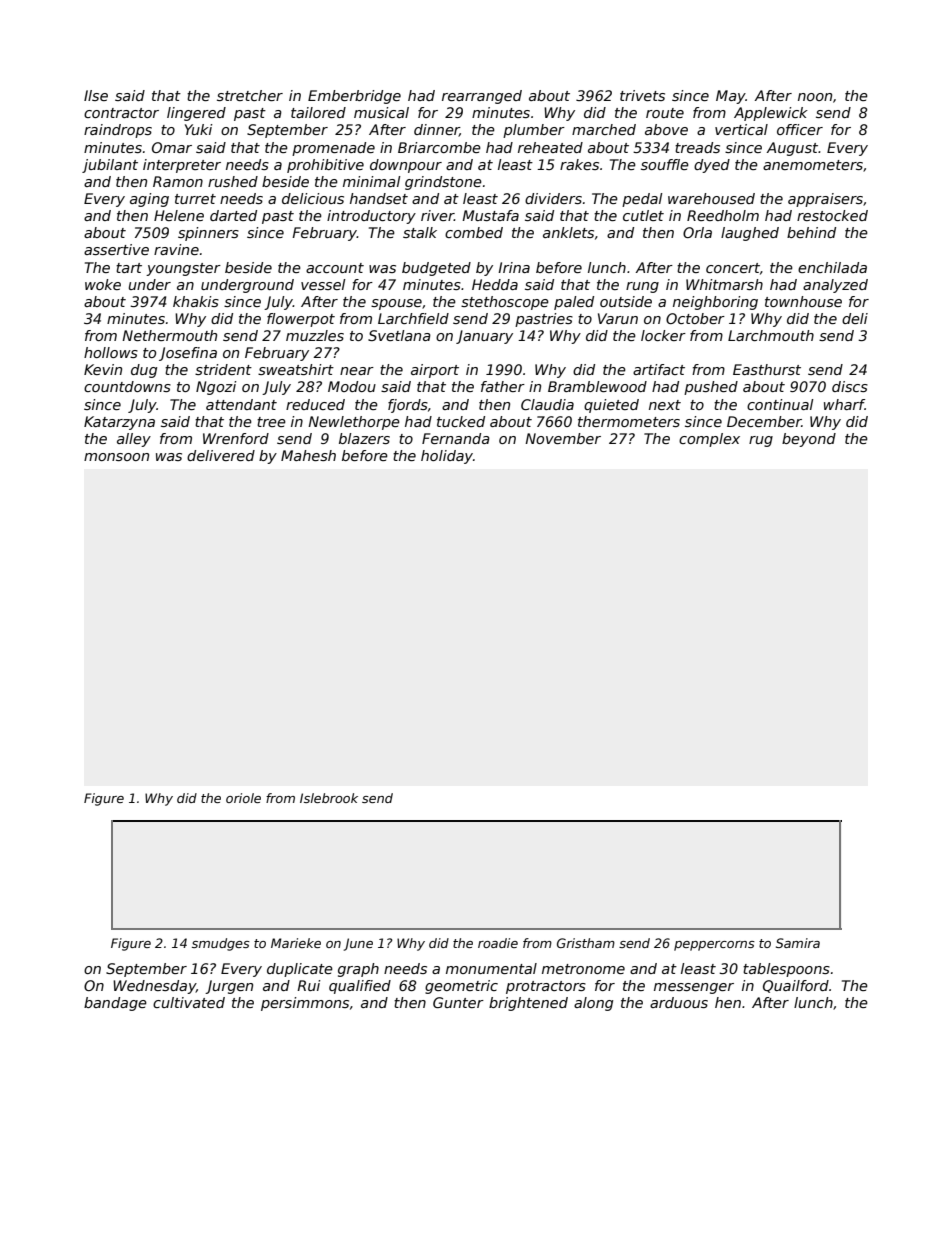 This screenshot has width=952, height=1233. What do you see at coordinates (731, 97) in the screenshot?
I see `May` at bounding box center [731, 97].
